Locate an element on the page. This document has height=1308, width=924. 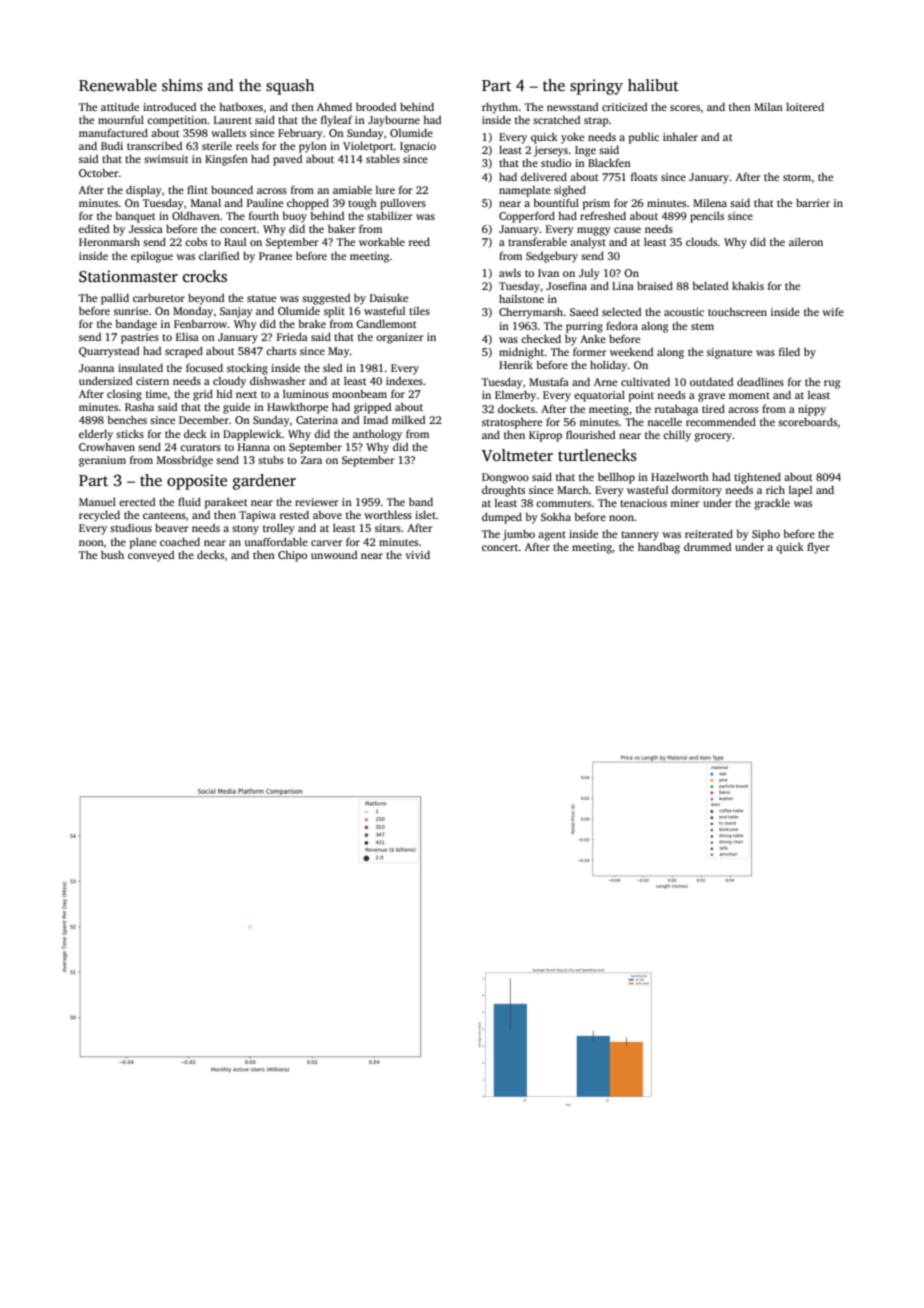
Stationmaster is located at coordinates (128, 276).
